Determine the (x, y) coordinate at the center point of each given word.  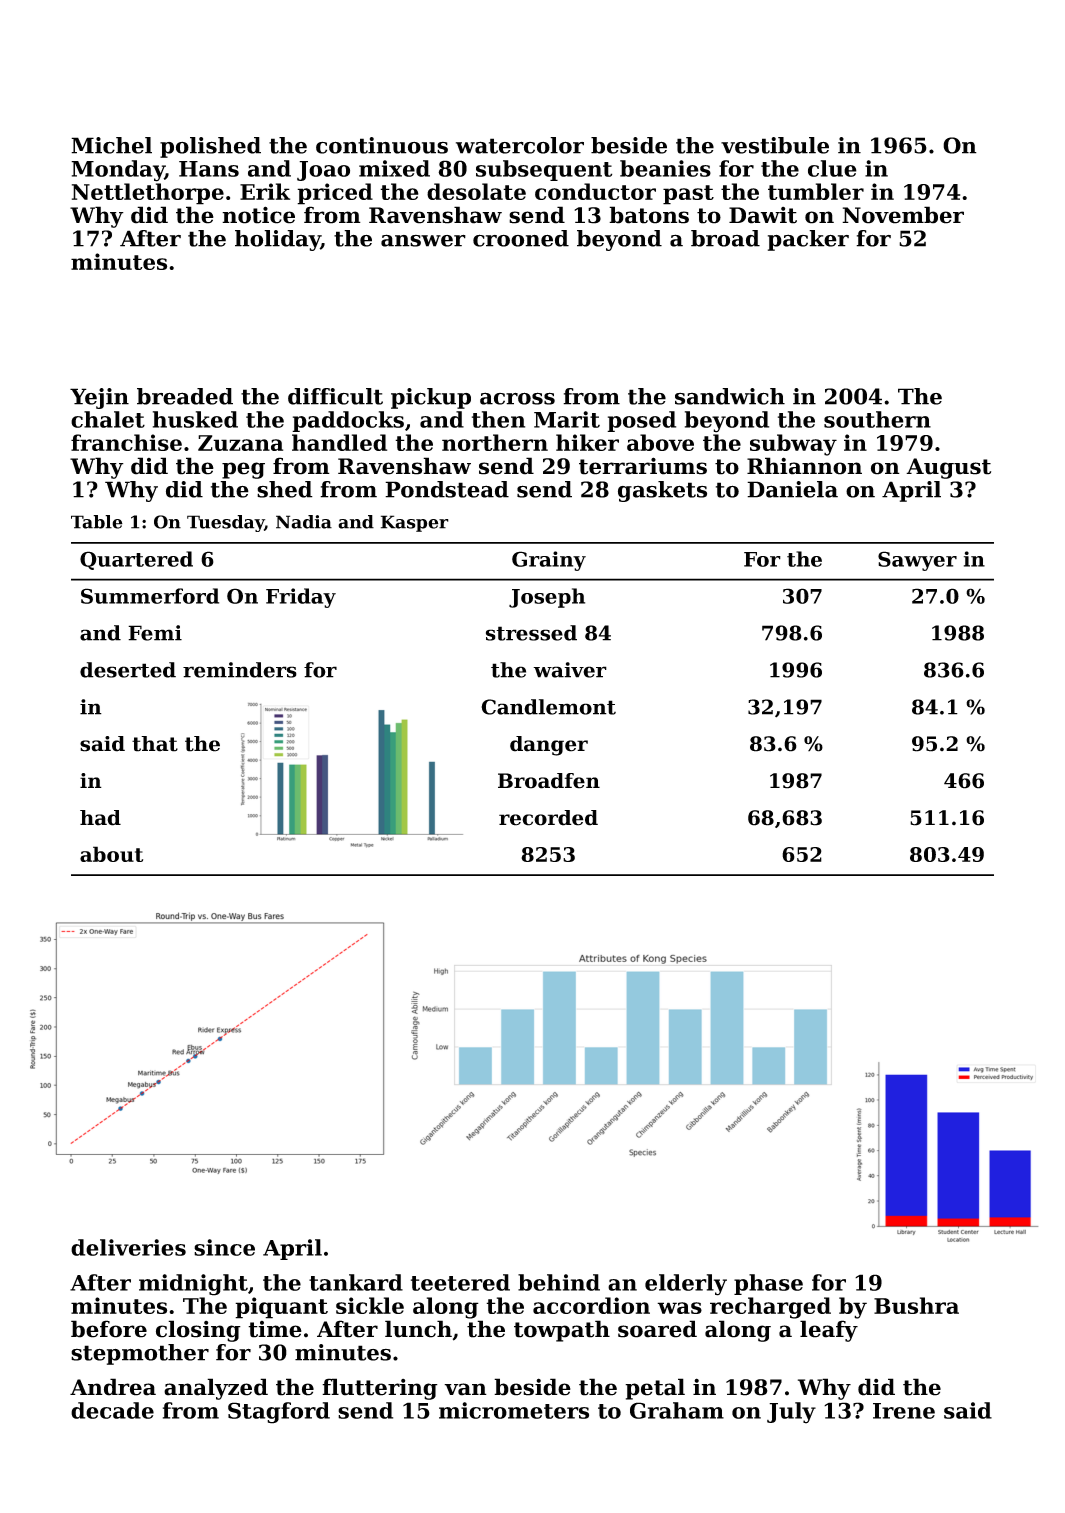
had (100, 818)
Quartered (136, 560)
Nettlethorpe (148, 194)
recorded (548, 818)
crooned (521, 238)
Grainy (549, 561)
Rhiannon (804, 466)
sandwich (730, 396)
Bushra (916, 1305)
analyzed (216, 1389)
